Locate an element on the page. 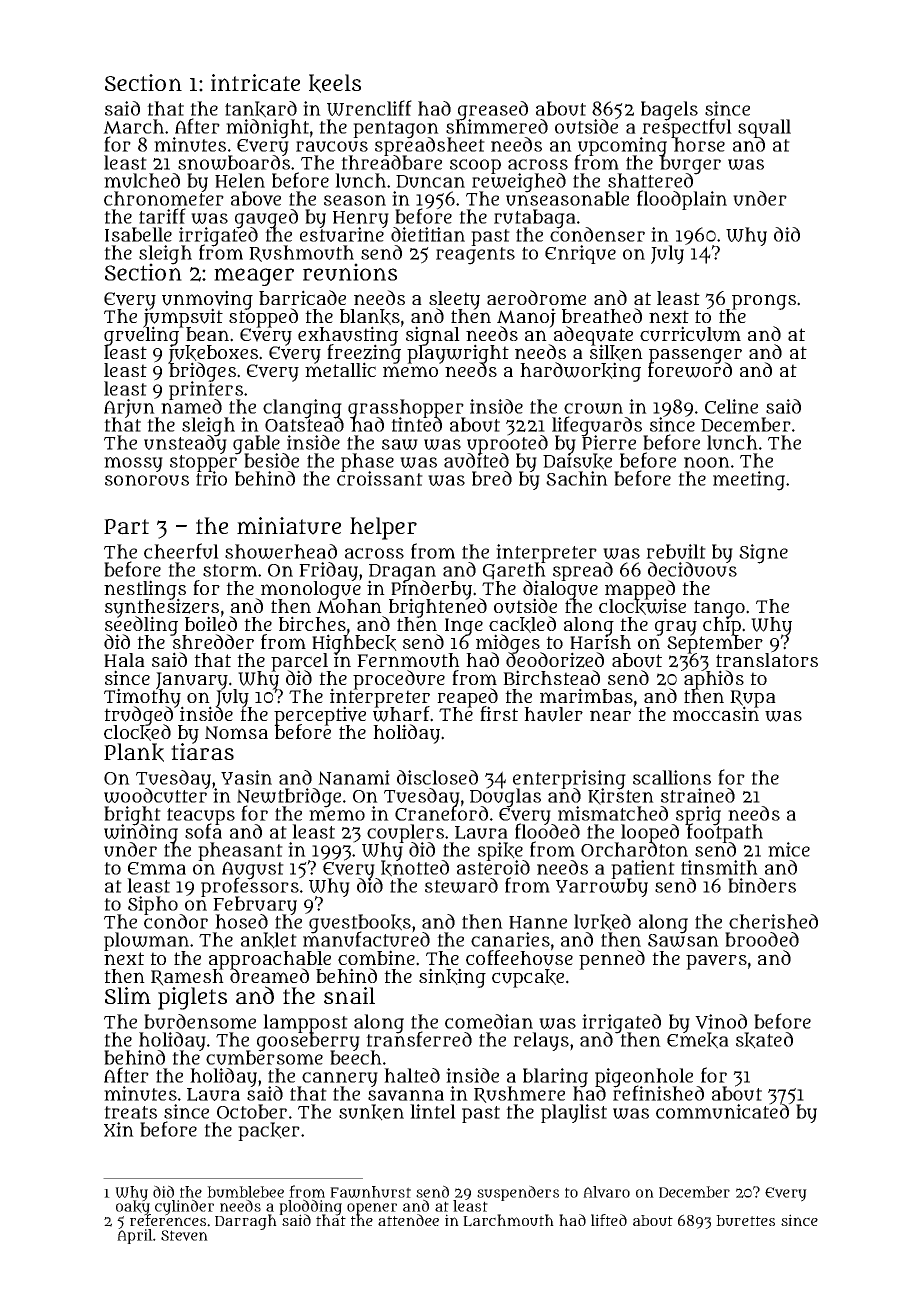  reweighed is located at coordinates (519, 183).
